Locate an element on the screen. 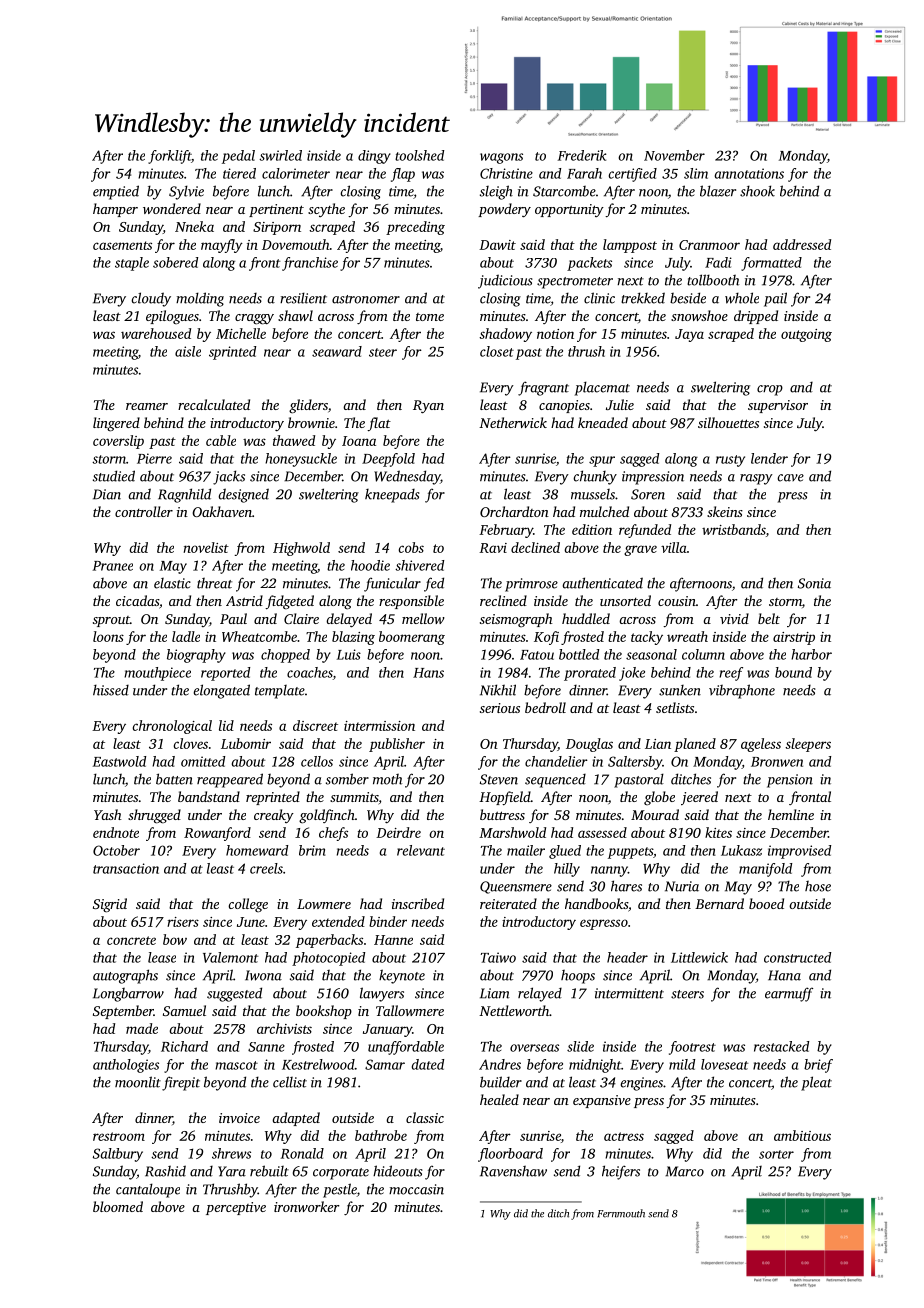 The height and width of the screenshot is (1308, 924). shook is located at coordinates (757, 191).
